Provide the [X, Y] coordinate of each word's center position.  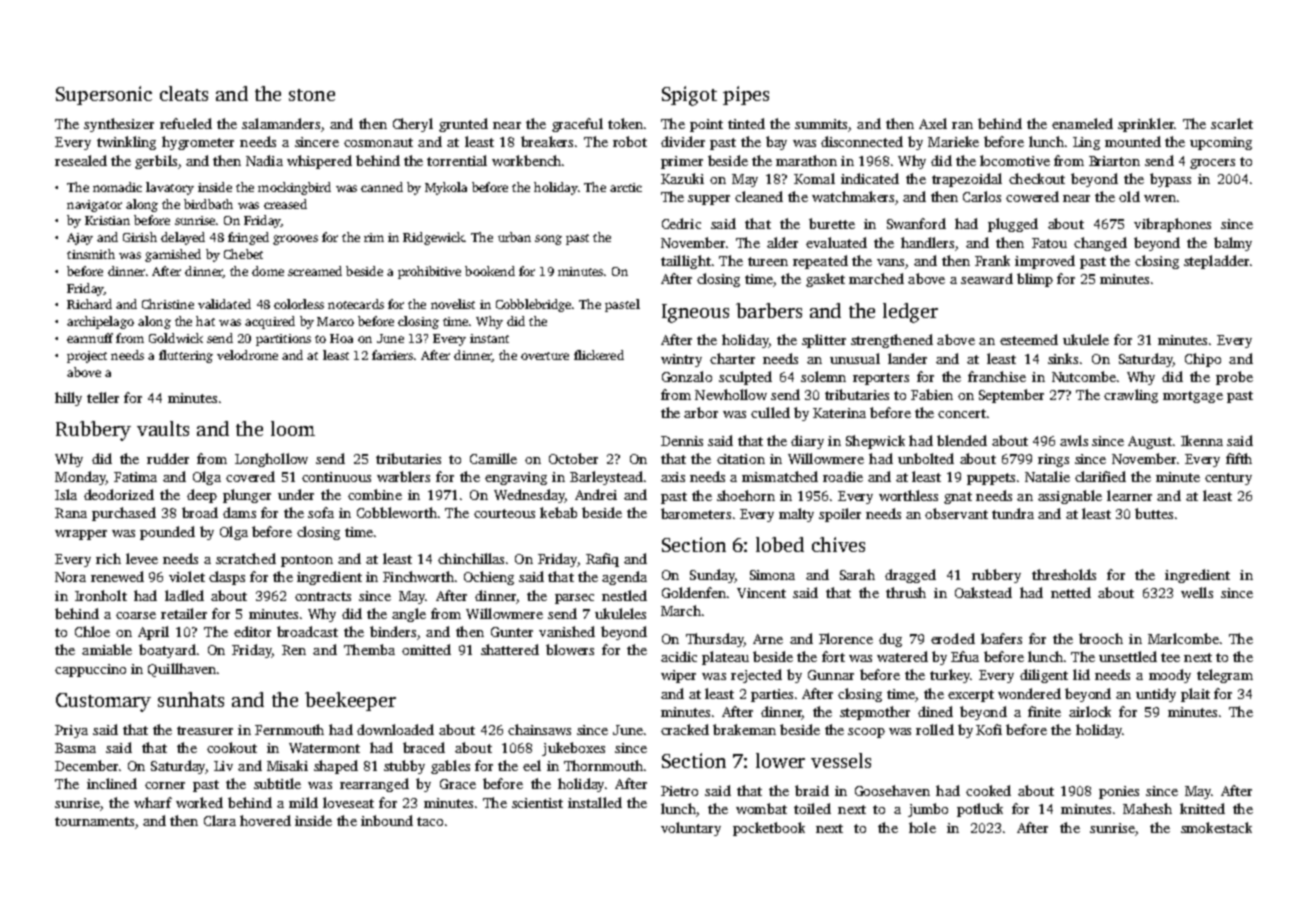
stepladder [1216, 262]
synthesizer [119, 125]
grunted [463, 125]
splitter [824, 341]
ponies [1119, 792]
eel [532, 765]
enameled [1082, 123]
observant [956, 513]
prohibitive [429, 272]
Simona [772, 575]
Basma [75, 748]
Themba [369, 649]
